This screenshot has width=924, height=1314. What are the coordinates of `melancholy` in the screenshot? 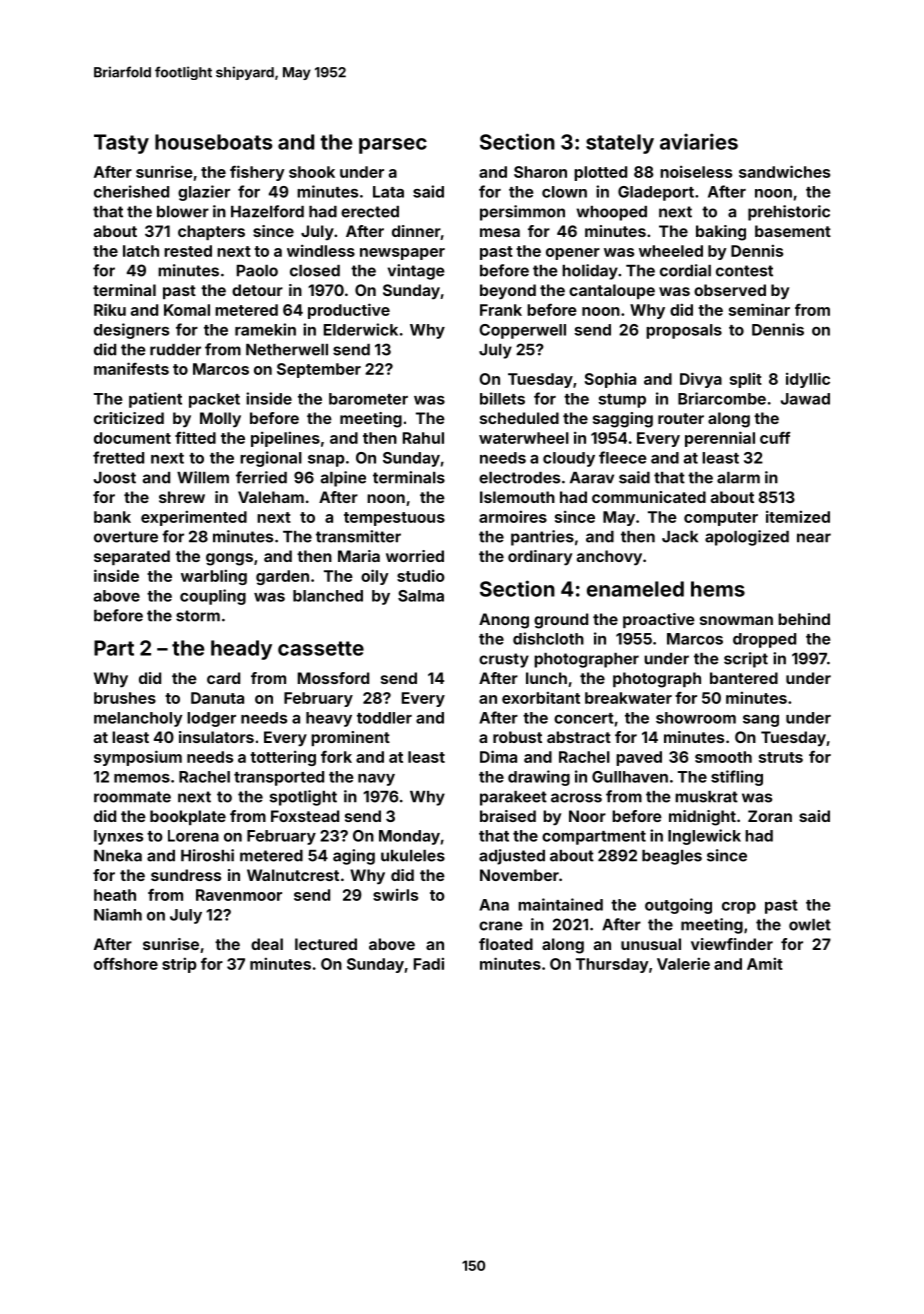 It's located at (138, 719).
